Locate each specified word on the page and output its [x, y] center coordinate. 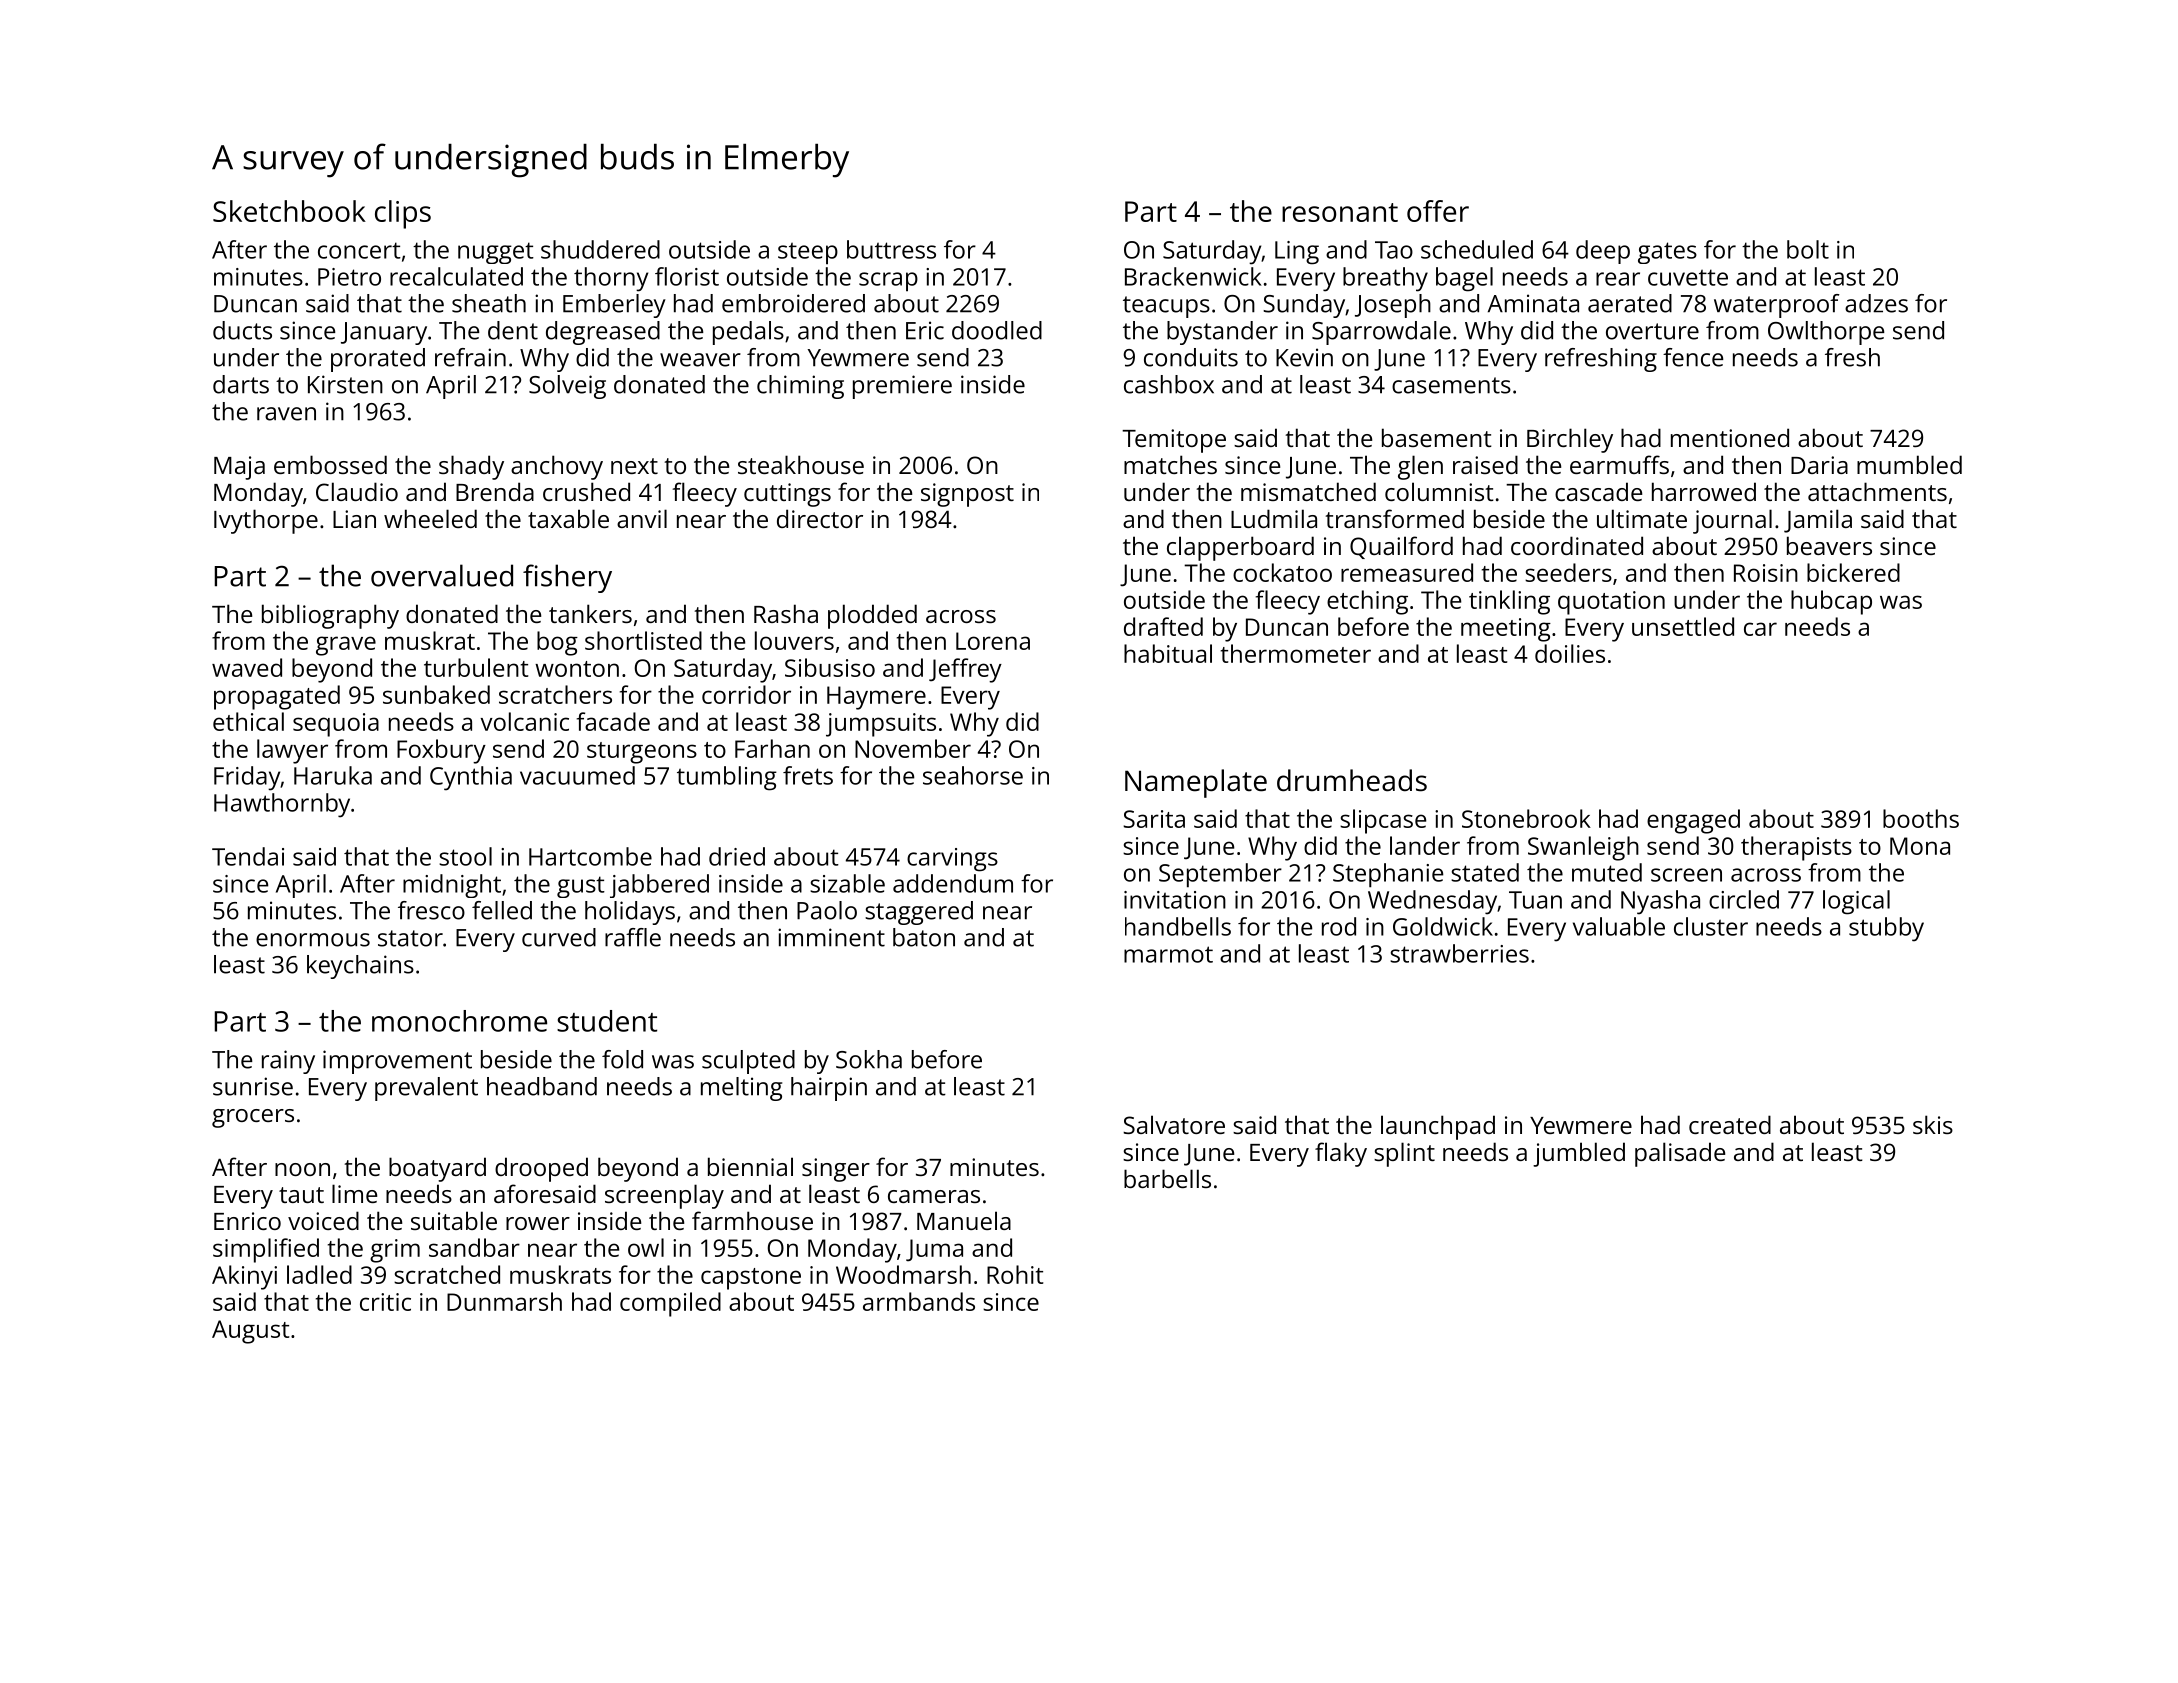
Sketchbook [289, 211]
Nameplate [1196, 783]
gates [1667, 253]
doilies [1570, 653]
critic [385, 1302]
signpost [967, 495]
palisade [1680, 1154]
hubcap [1831, 602]
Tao [1394, 250]
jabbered [659, 886]
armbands [919, 1301]
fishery [567, 578]
